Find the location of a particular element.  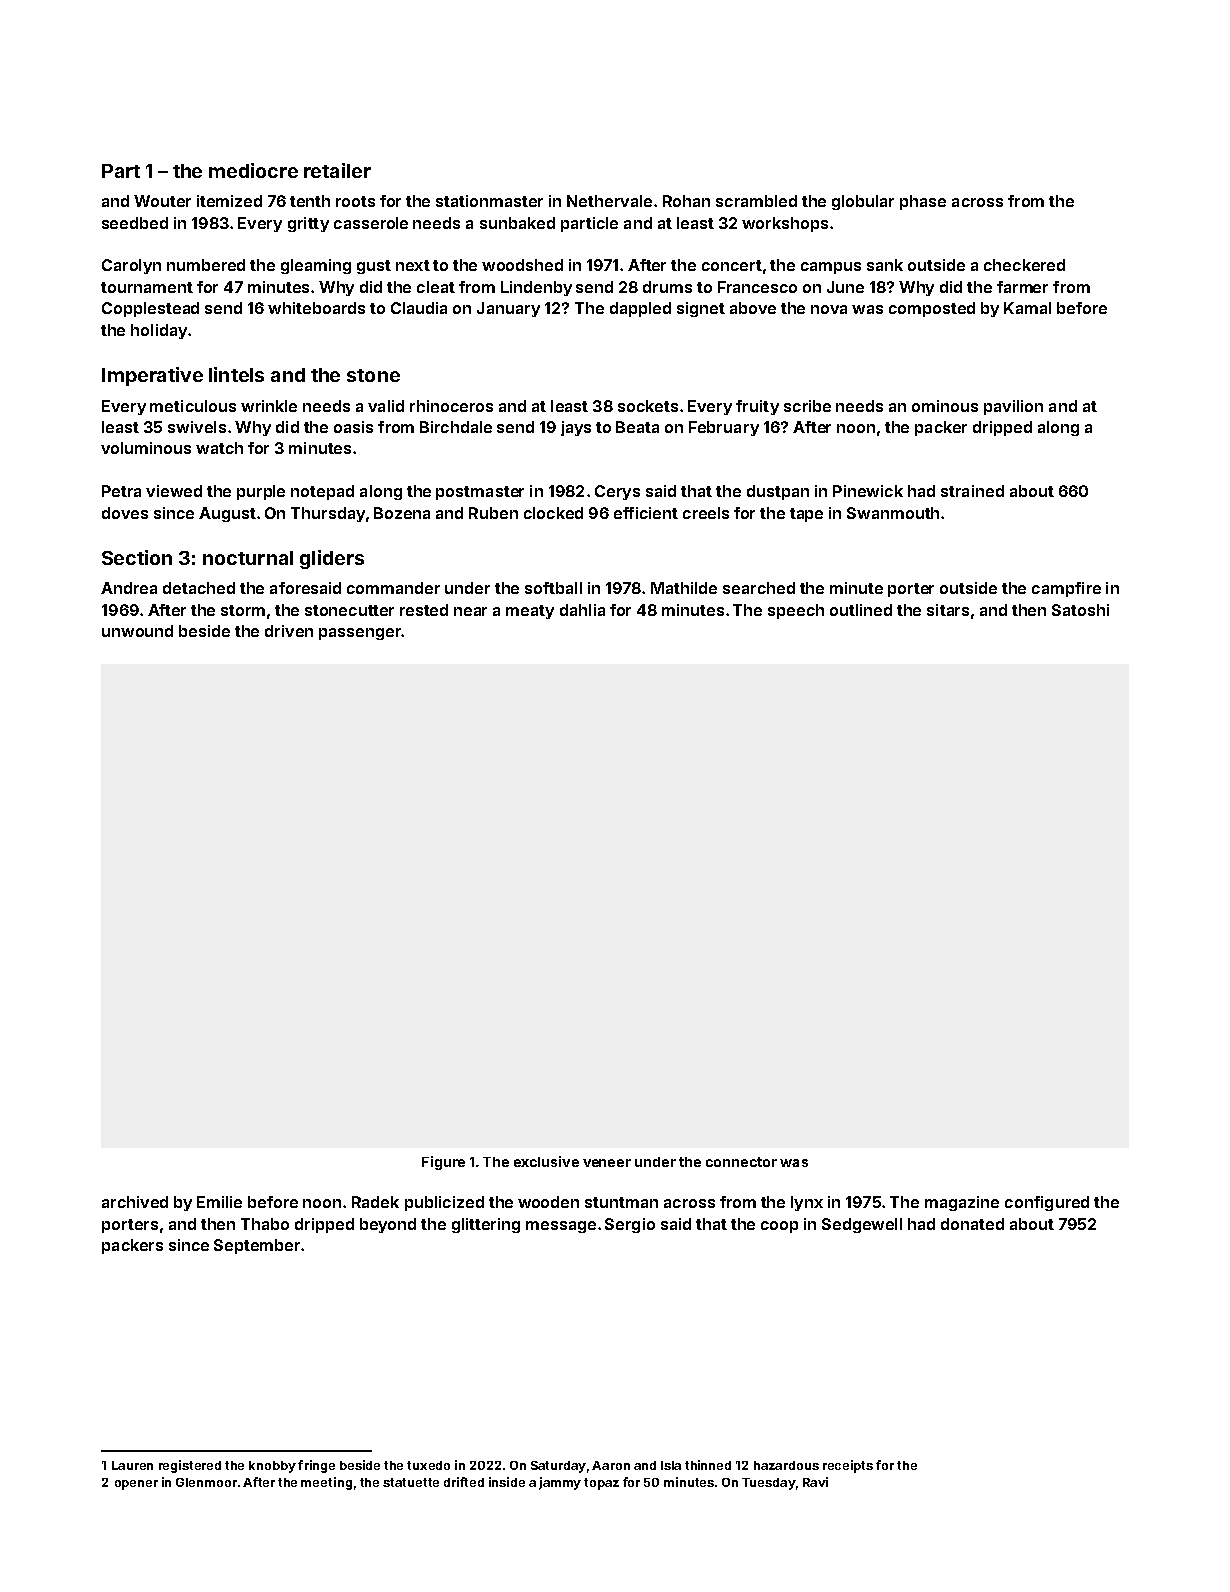

driven is located at coordinates (289, 631).
